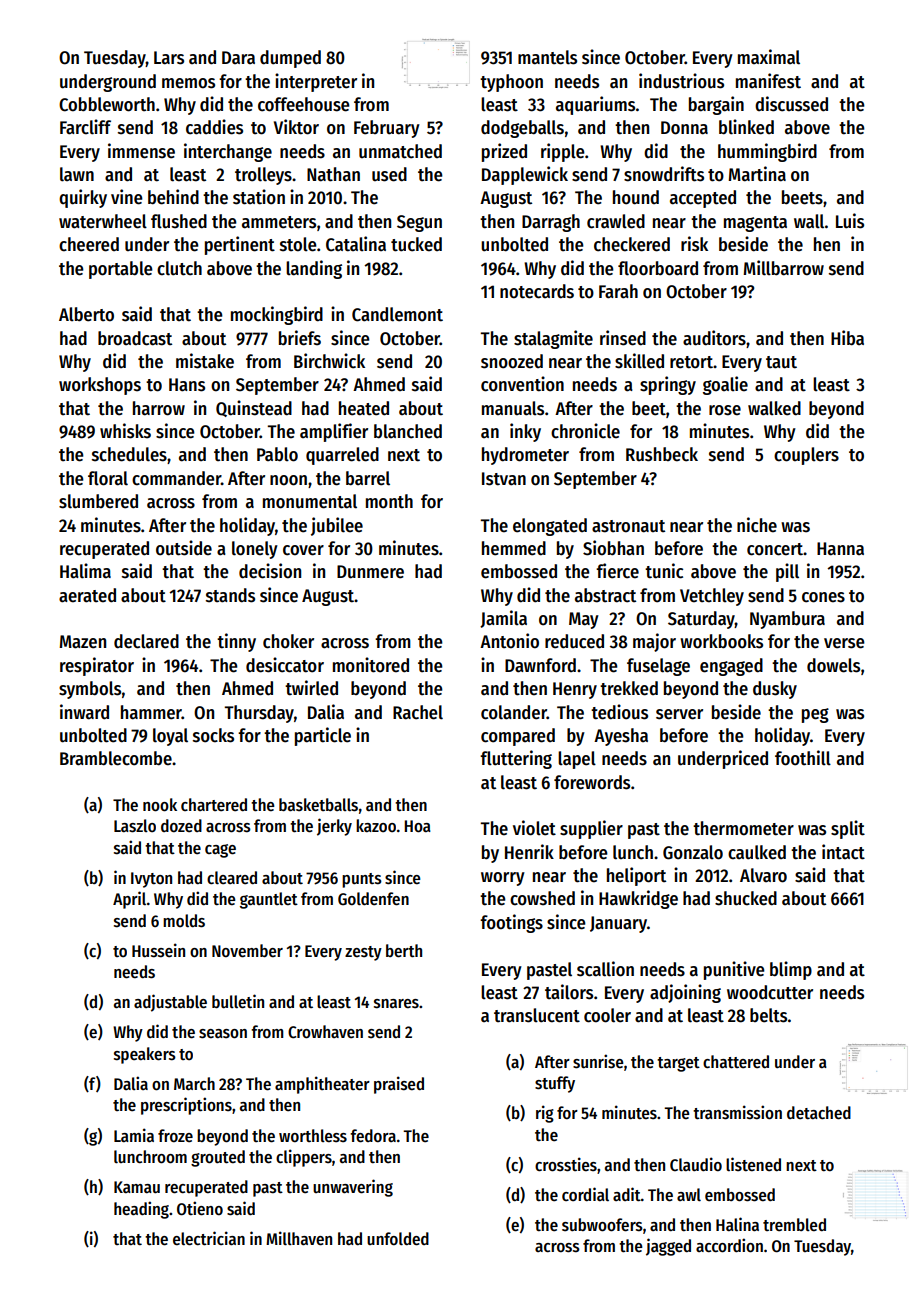 The height and width of the screenshot is (1308, 924). What do you see at coordinates (516, 759) in the screenshot?
I see `fluttering` at bounding box center [516, 759].
